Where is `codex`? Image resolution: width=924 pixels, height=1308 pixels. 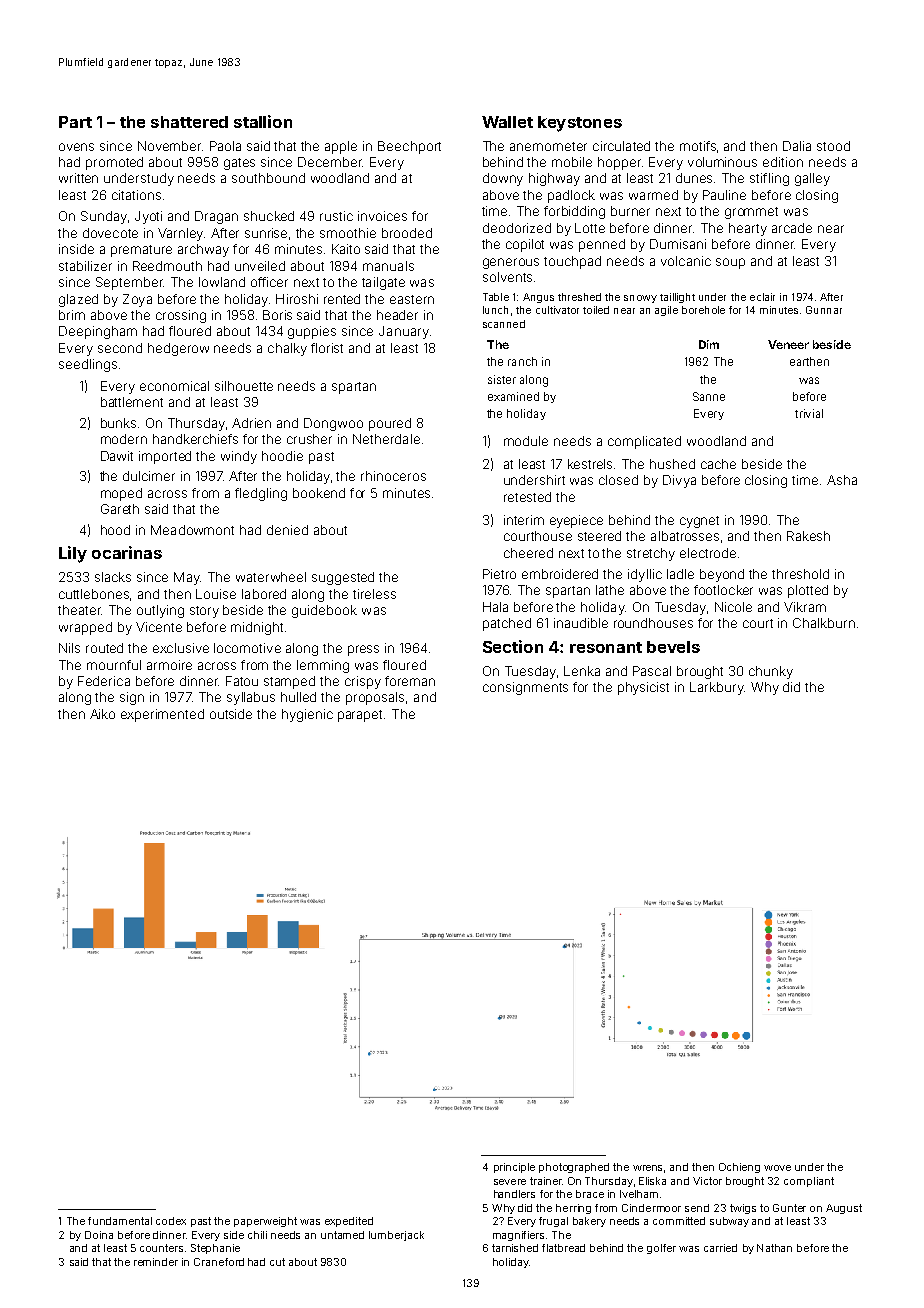 codex is located at coordinates (171, 1221).
